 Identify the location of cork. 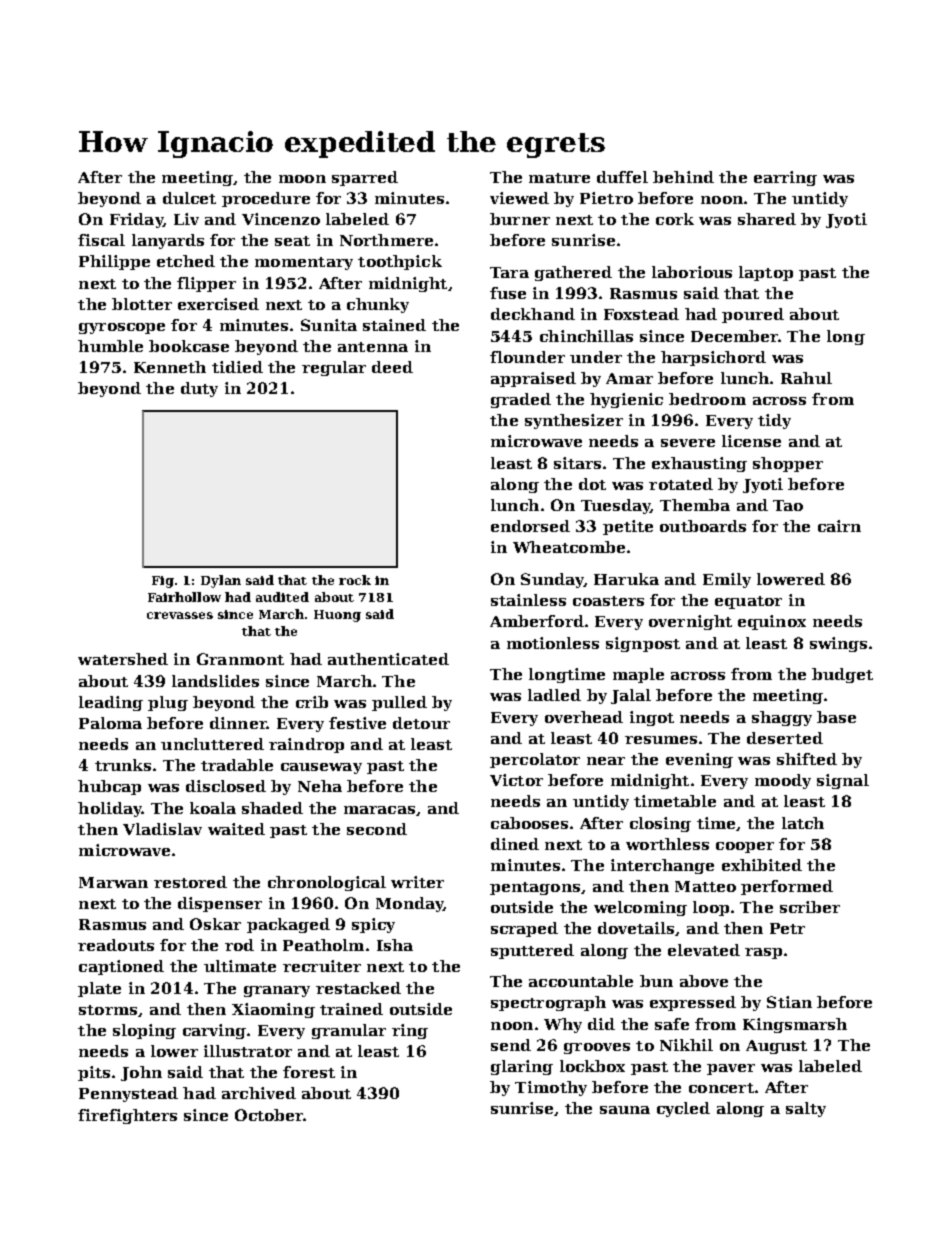
(675, 219).
